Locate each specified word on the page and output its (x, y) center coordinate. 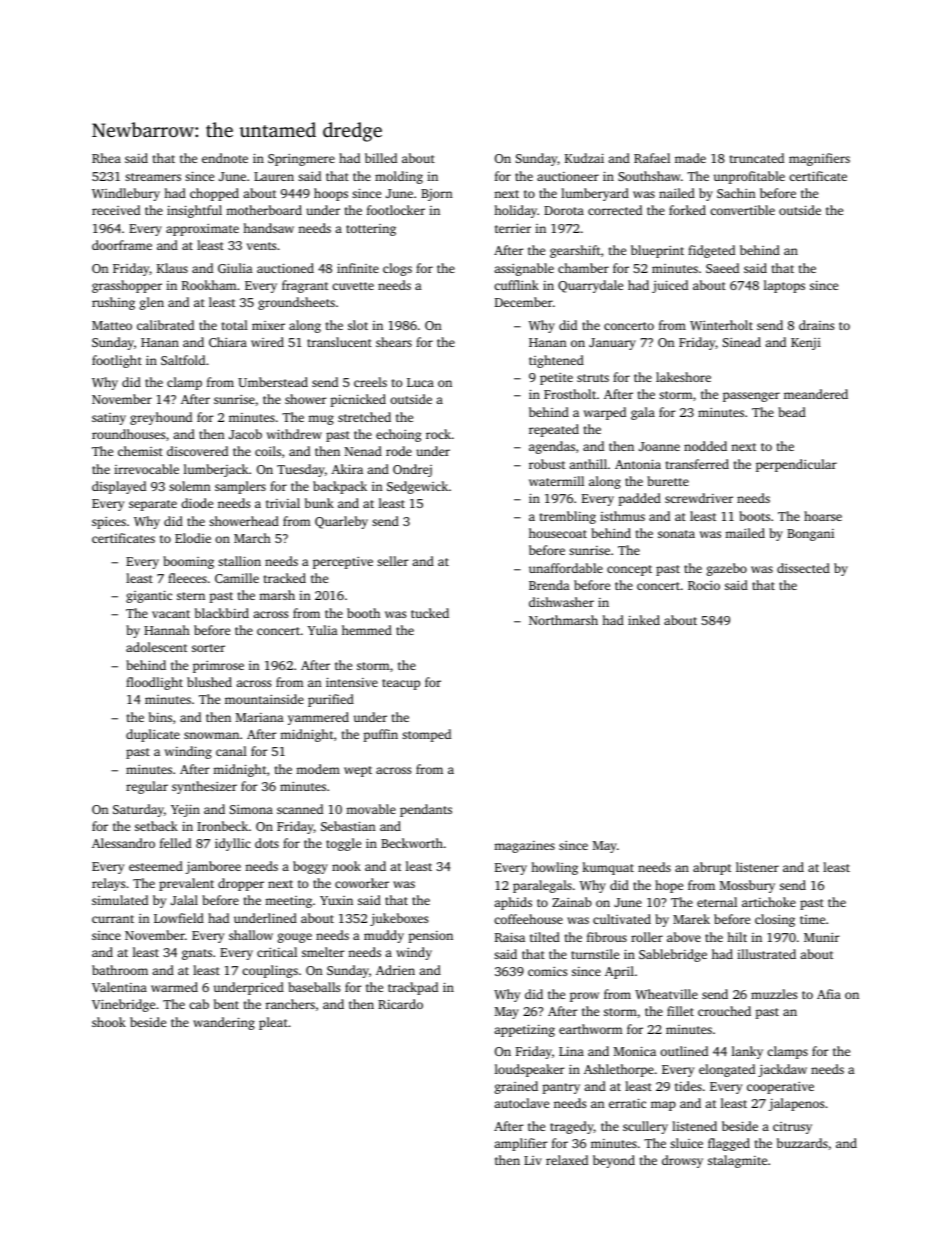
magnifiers (819, 159)
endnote (225, 158)
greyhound (161, 418)
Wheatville (666, 994)
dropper (241, 884)
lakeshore (683, 377)
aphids (513, 903)
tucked (430, 613)
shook (109, 1022)
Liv (533, 1160)
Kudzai (584, 158)
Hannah (167, 630)
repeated (554, 430)
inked (644, 620)
